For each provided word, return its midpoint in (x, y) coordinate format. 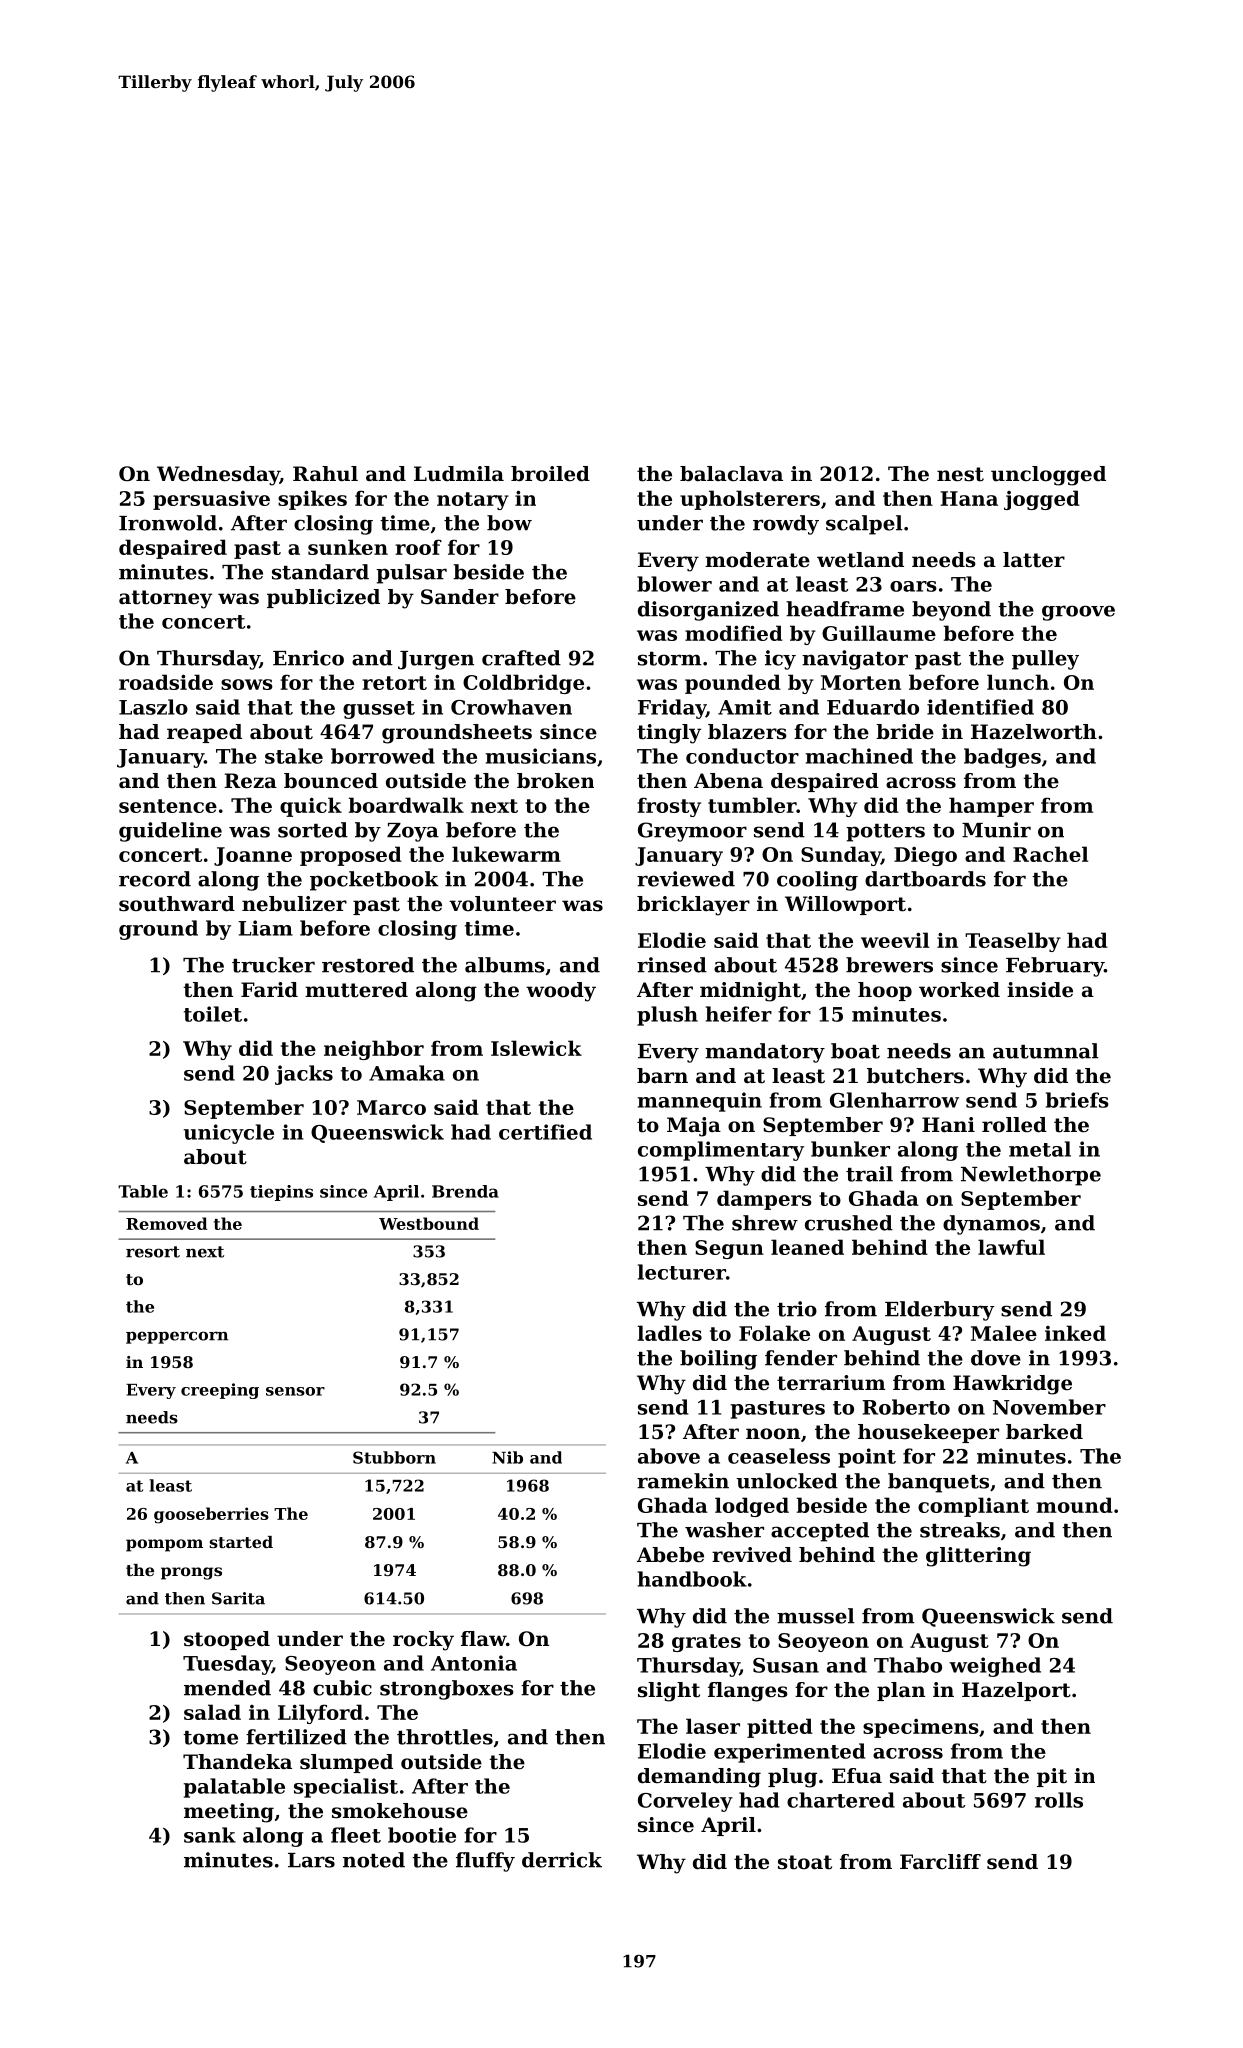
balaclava (731, 474)
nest (960, 474)
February (1055, 967)
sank (210, 1835)
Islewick (536, 1048)
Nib (507, 1457)
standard (320, 572)
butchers (915, 1076)
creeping (220, 1391)
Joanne (253, 856)
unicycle (229, 1134)
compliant (973, 1507)
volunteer (502, 904)
